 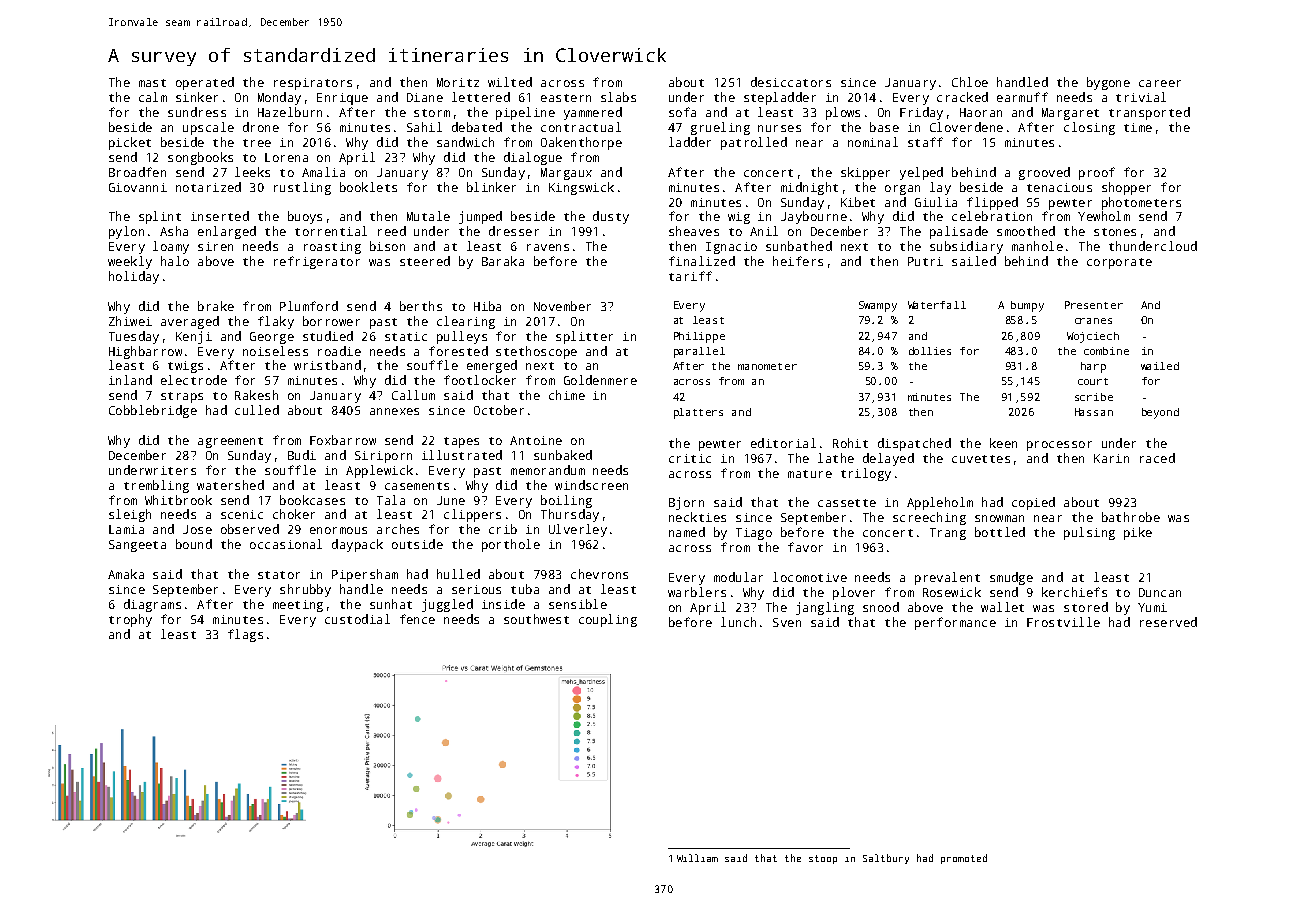 I want to click on memorandum, so click(x=548, y=470).
